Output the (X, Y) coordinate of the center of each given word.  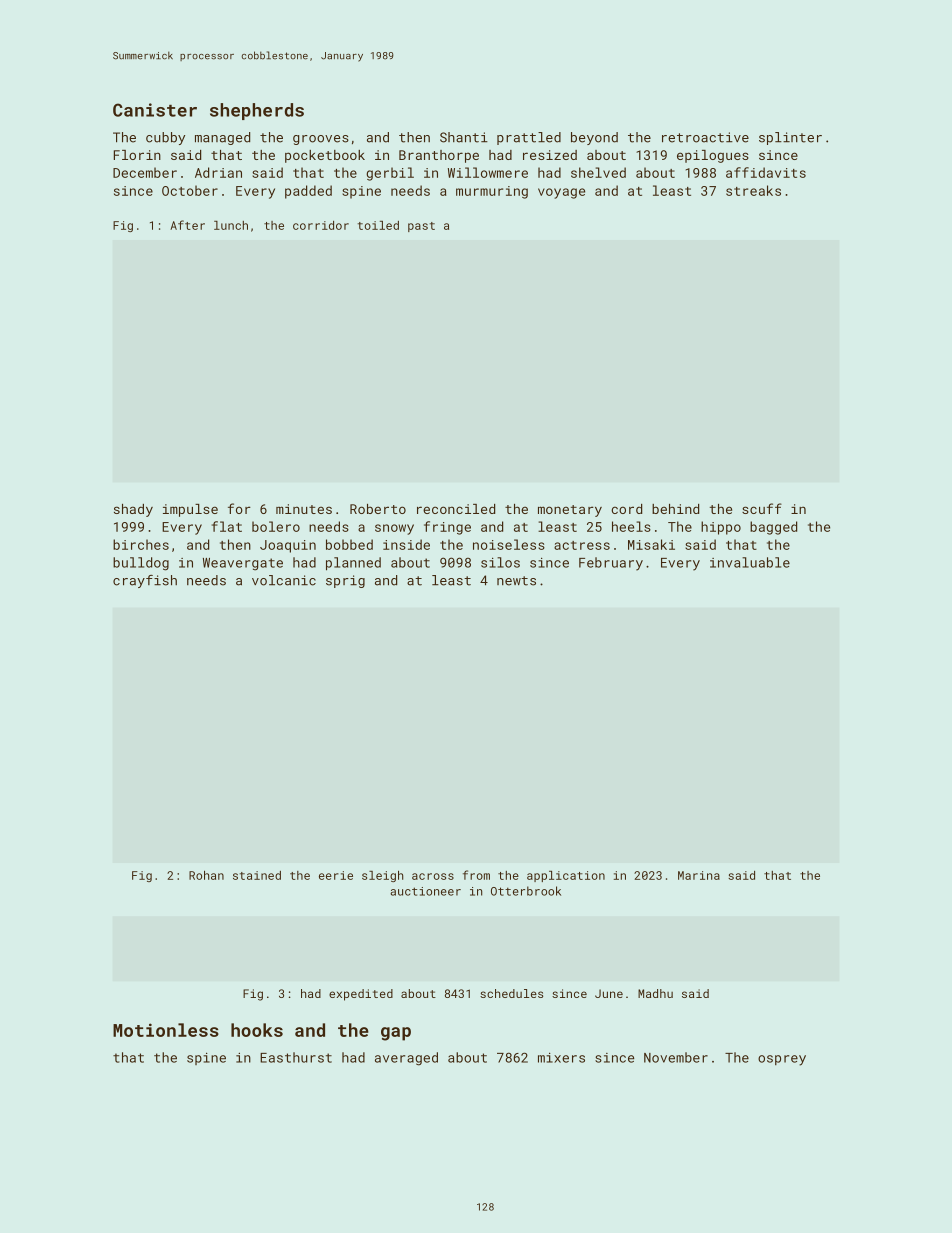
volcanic (284, 580)
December (145, 172)
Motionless (166, 1030)
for (239, 508)
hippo (721, 528)
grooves (321, 140)
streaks (753, 190)
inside (406, 544)
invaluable (750, 562)
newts (516, 581)
